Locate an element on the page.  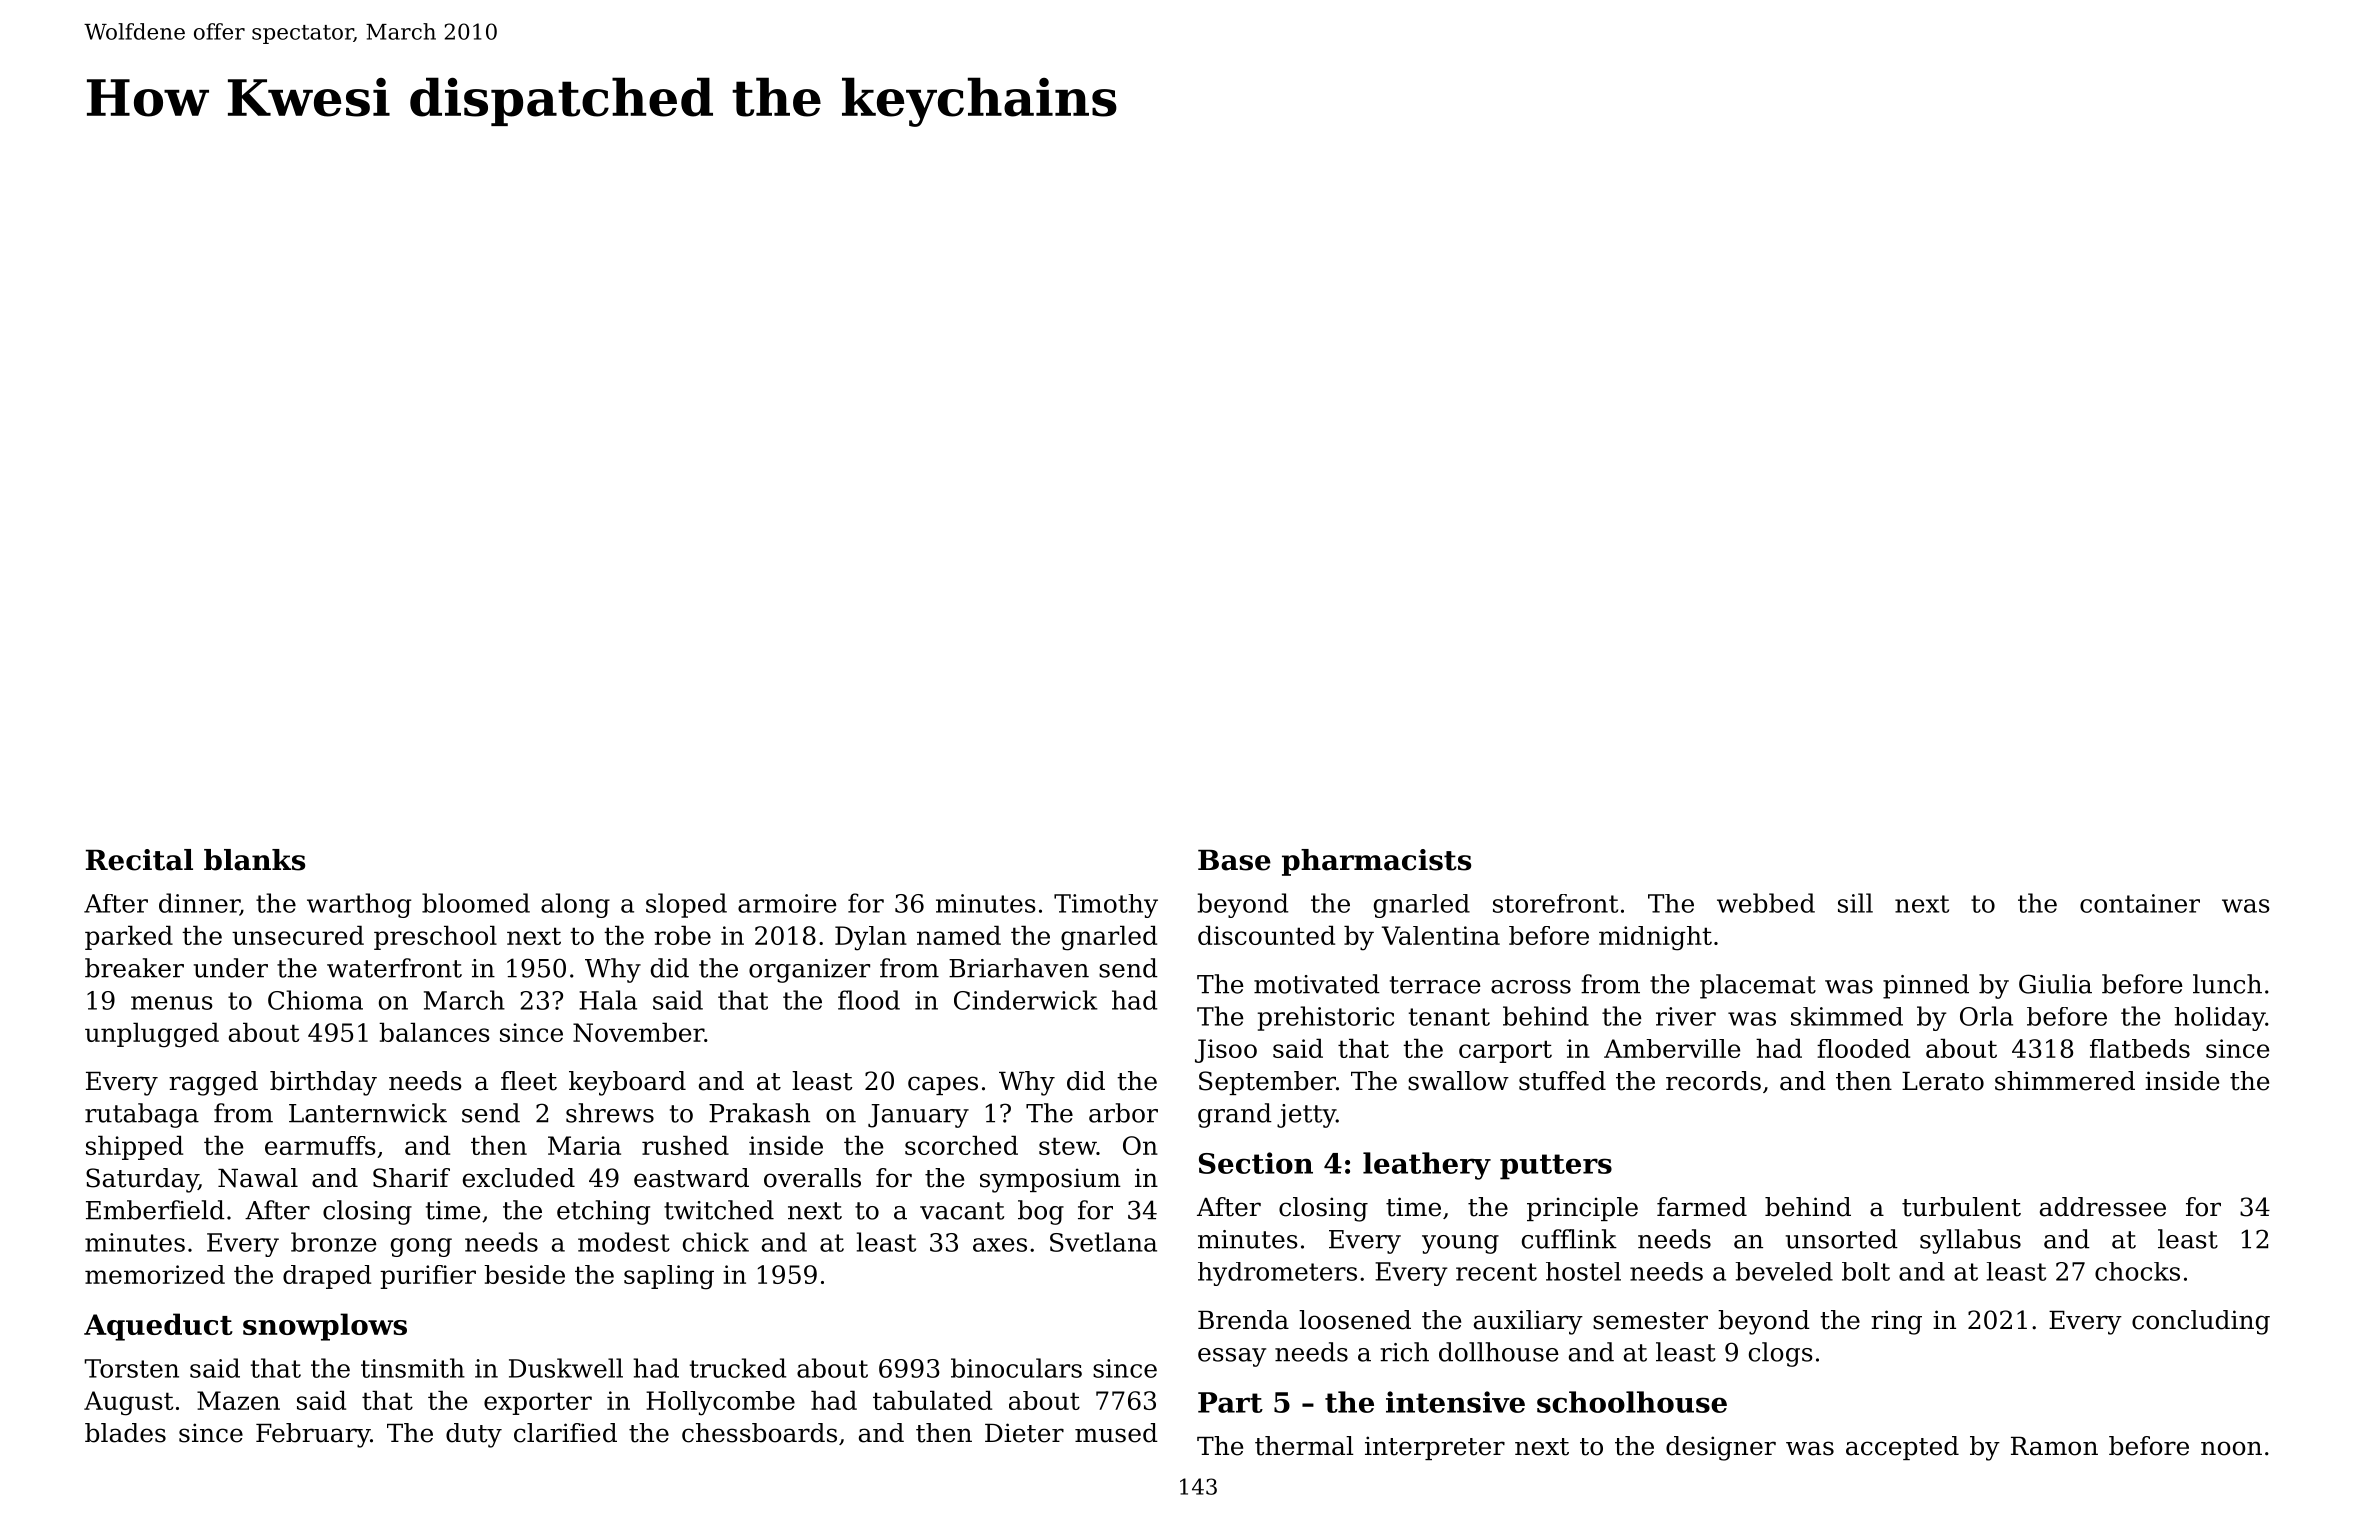
Lerato is located at coordinates (1943, 1081).
